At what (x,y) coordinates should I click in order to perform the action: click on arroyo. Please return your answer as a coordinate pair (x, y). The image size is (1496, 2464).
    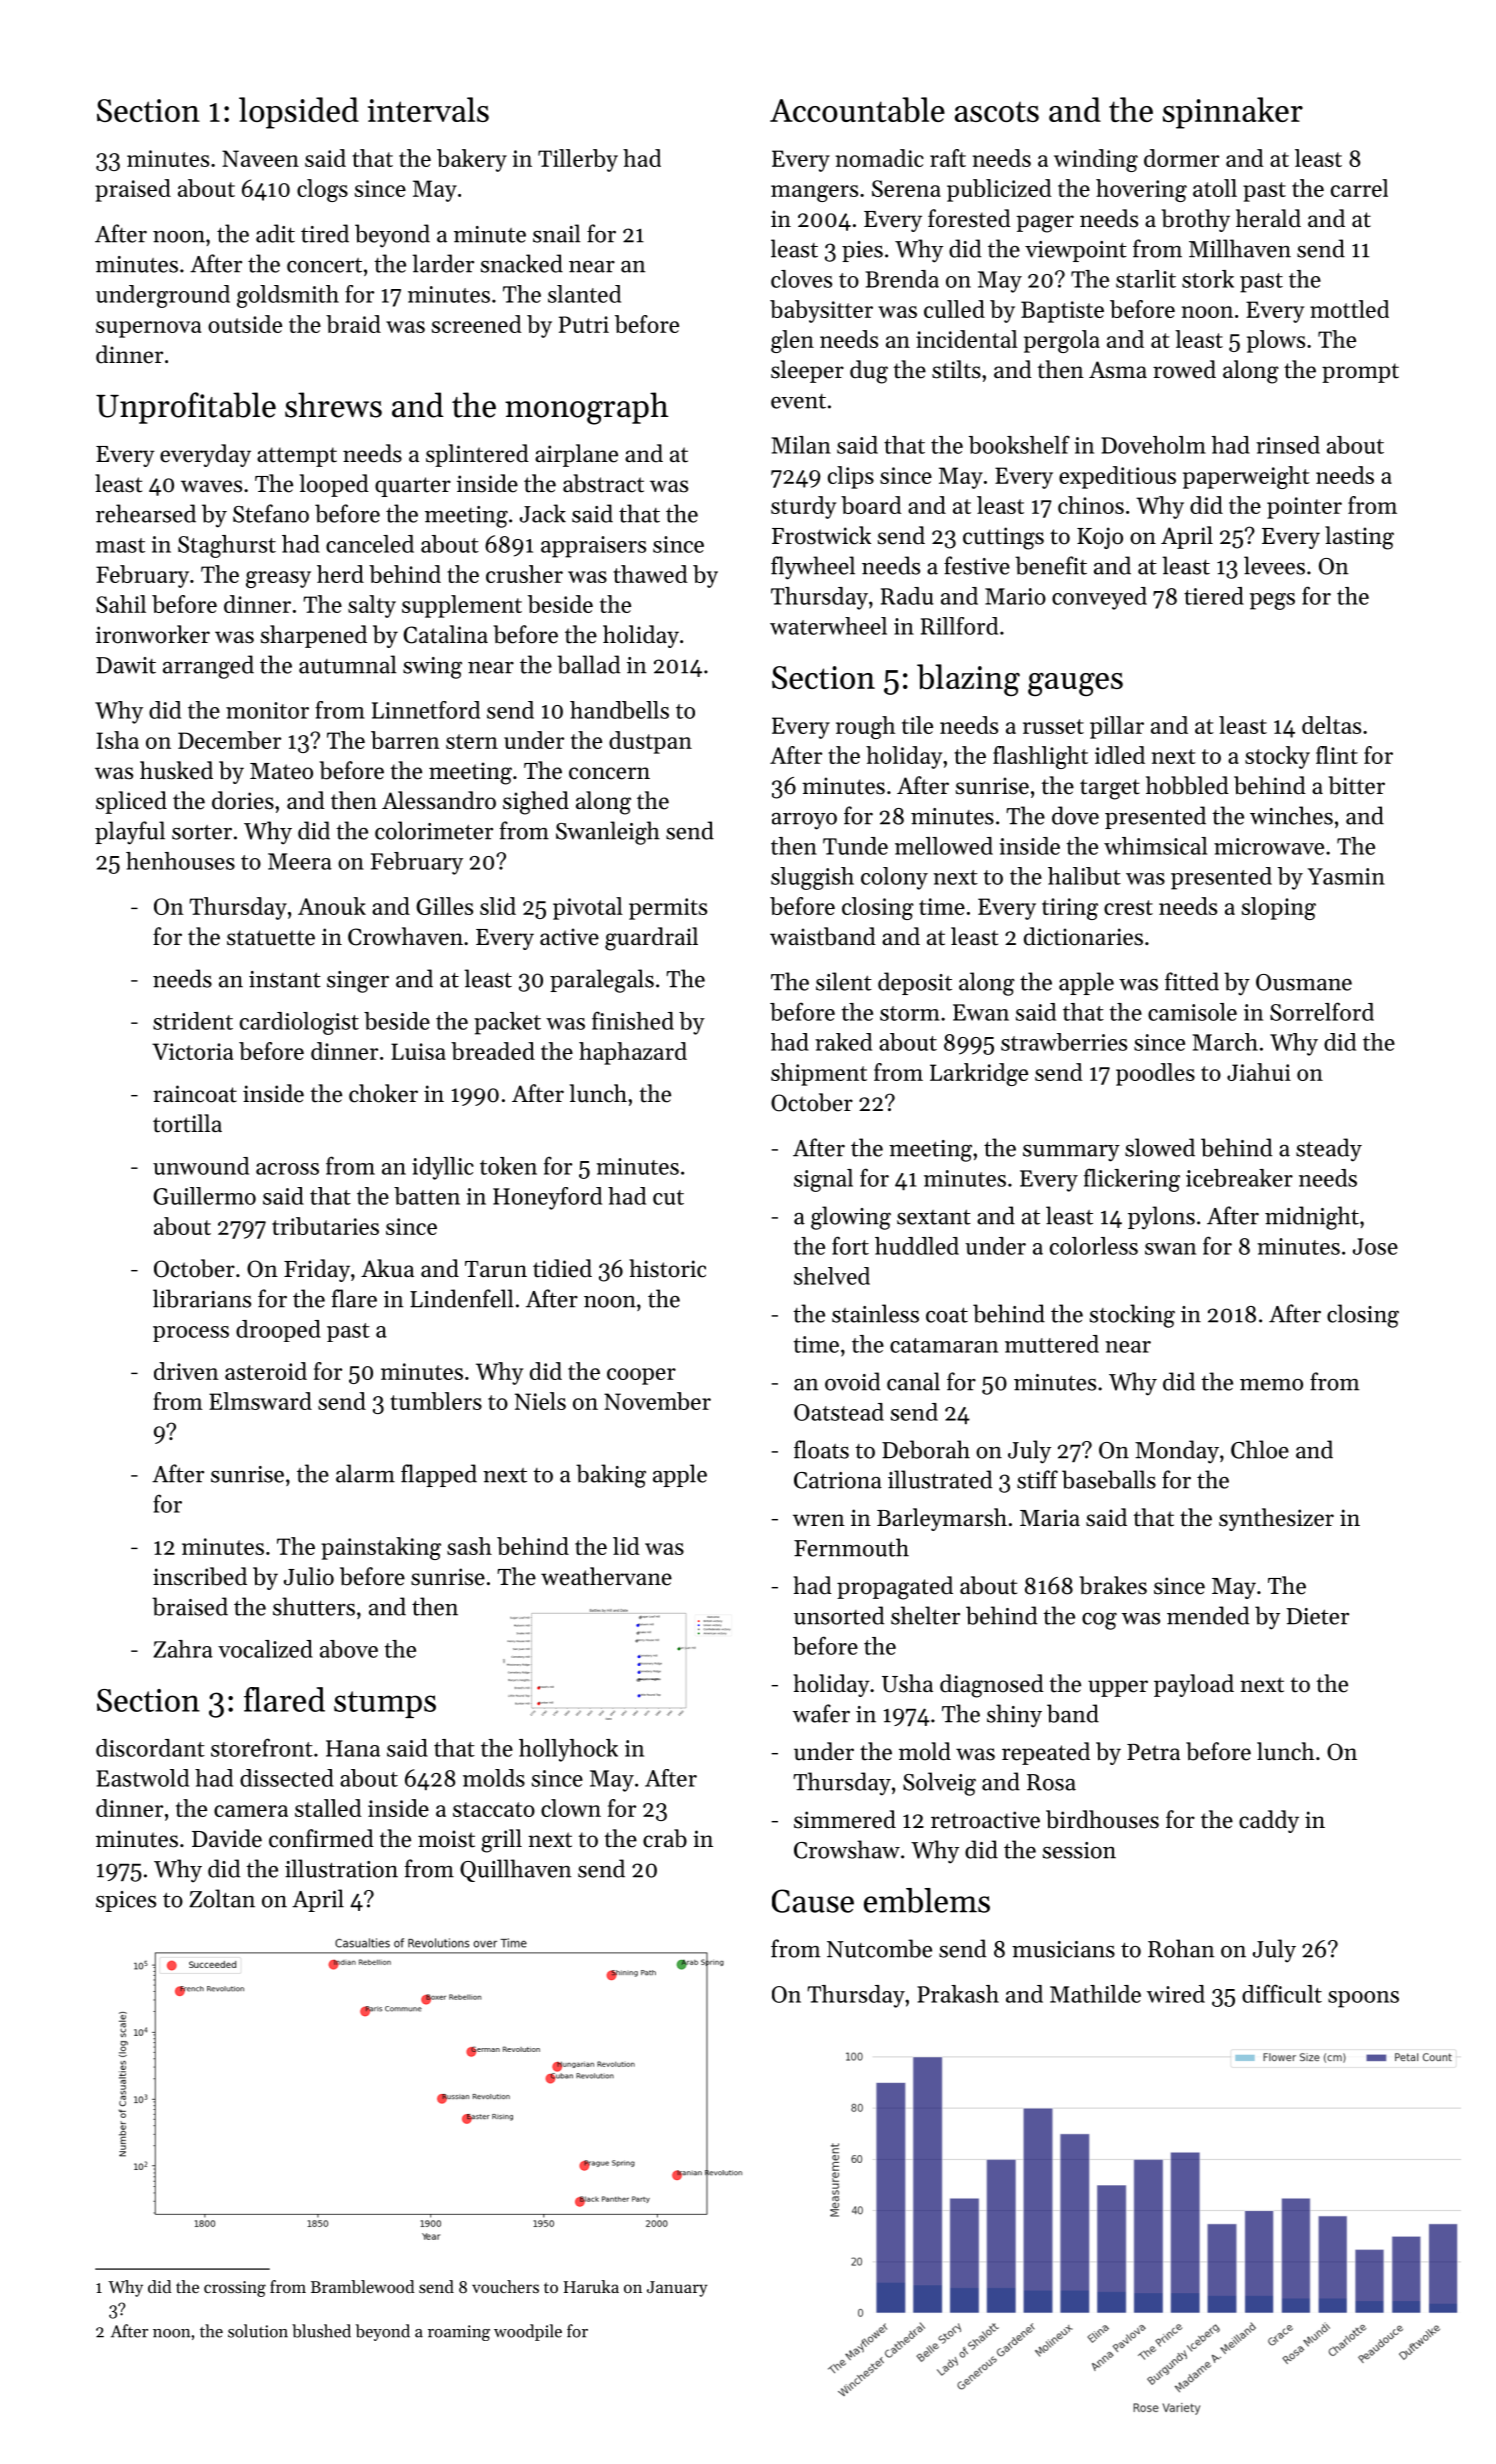
    Looking at the image, I should click on (804, 821).
